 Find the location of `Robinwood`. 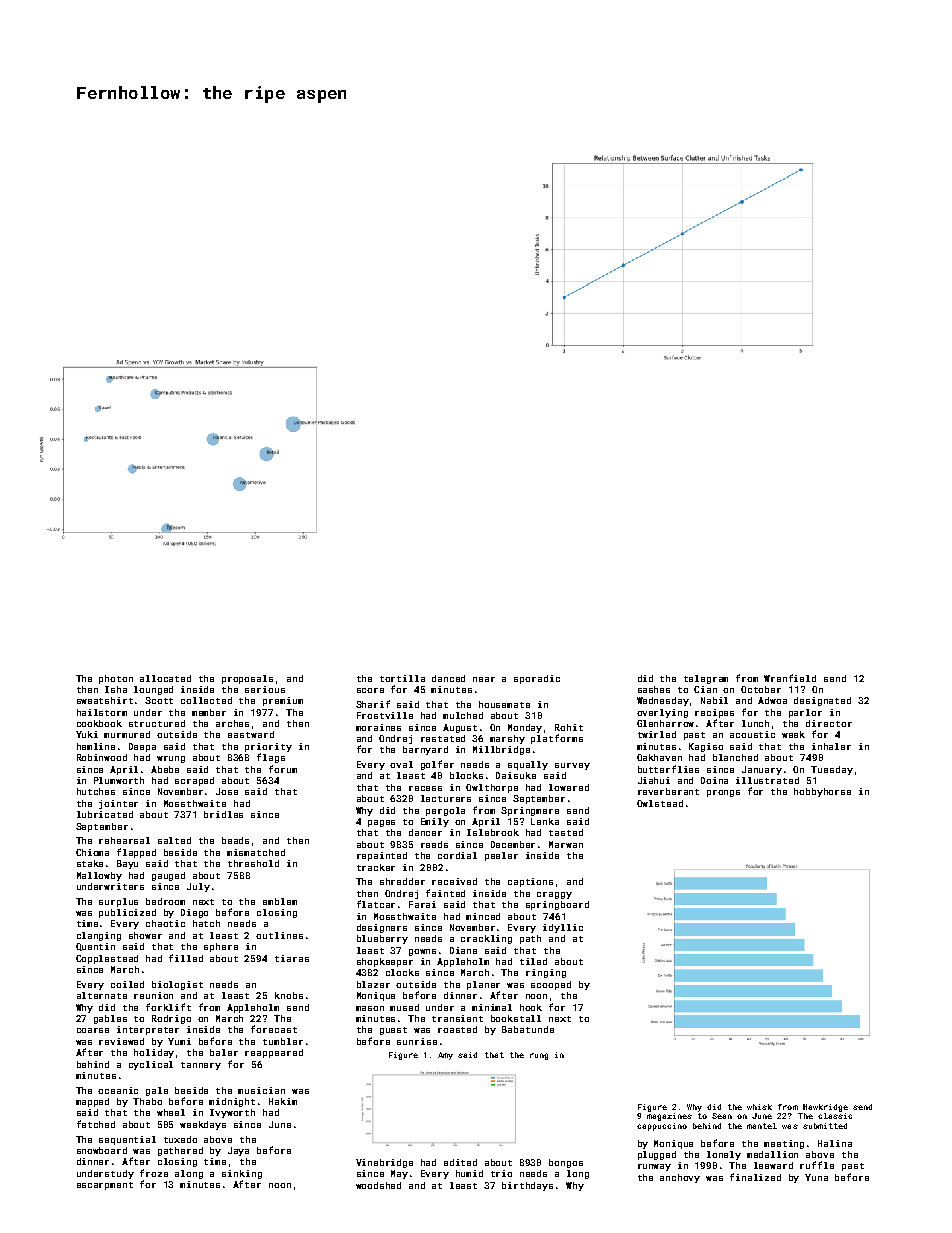

Robinwood is located at coordinates (102, 757).
